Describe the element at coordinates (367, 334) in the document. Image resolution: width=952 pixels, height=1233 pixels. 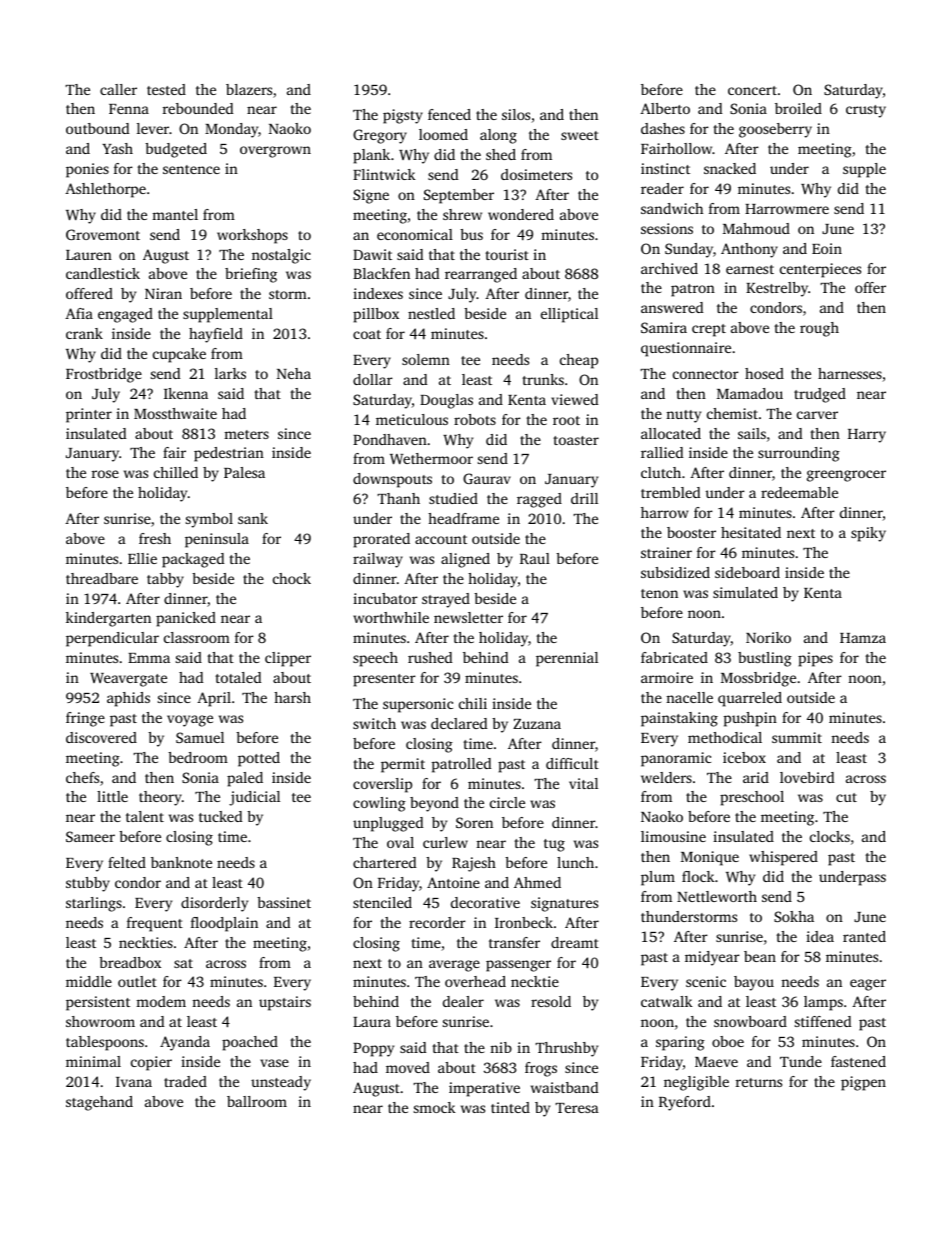
I see `coat` at that location.
